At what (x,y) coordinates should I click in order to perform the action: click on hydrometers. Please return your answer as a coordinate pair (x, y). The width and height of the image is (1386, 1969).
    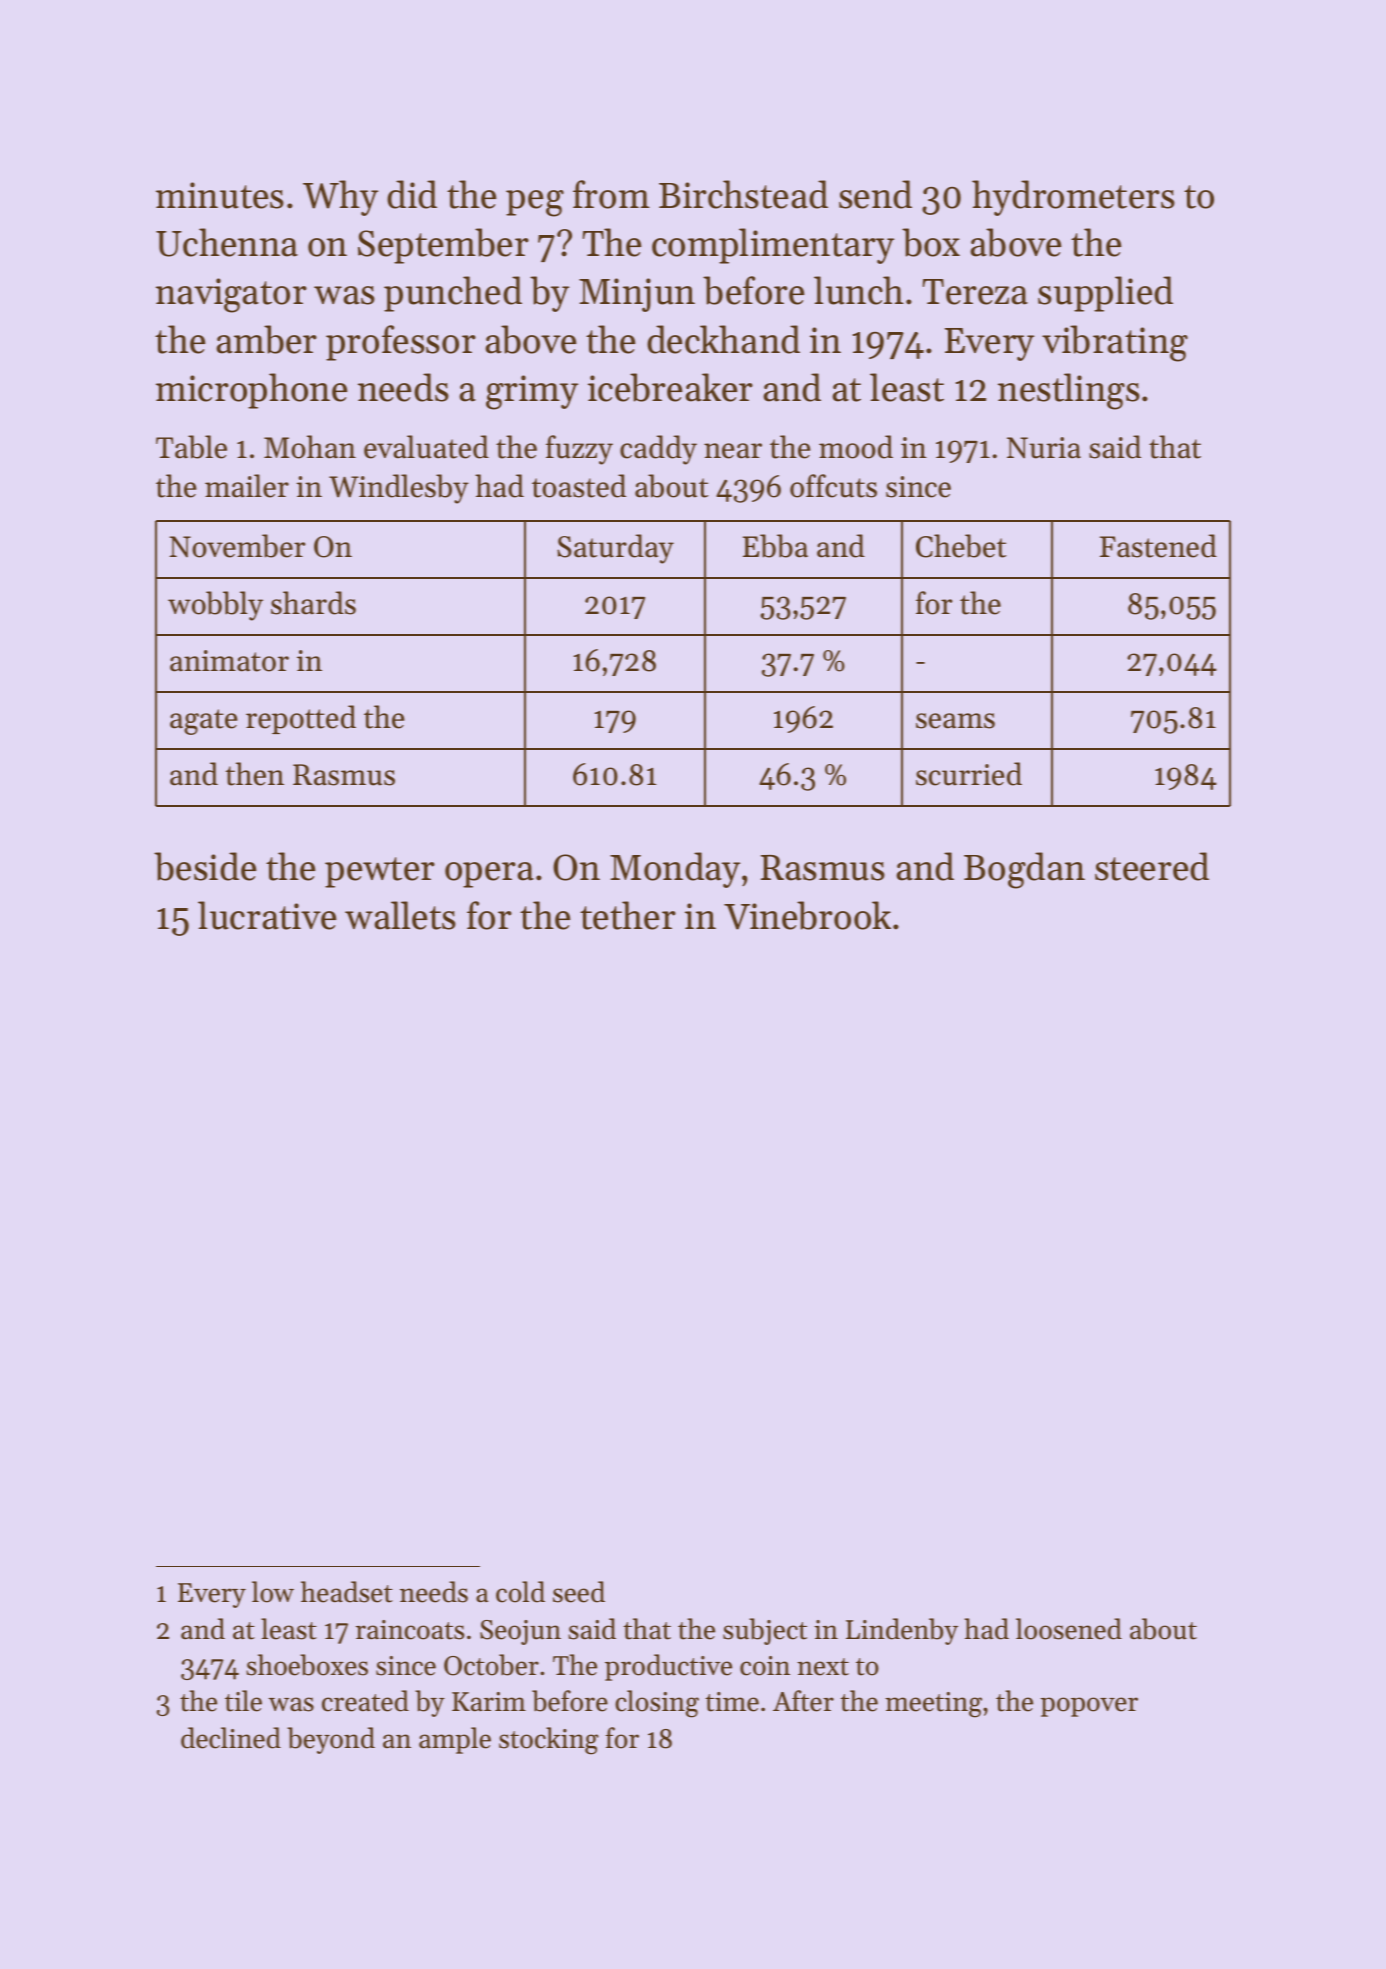
    Looking at the image, I should click on (1073, 198).
